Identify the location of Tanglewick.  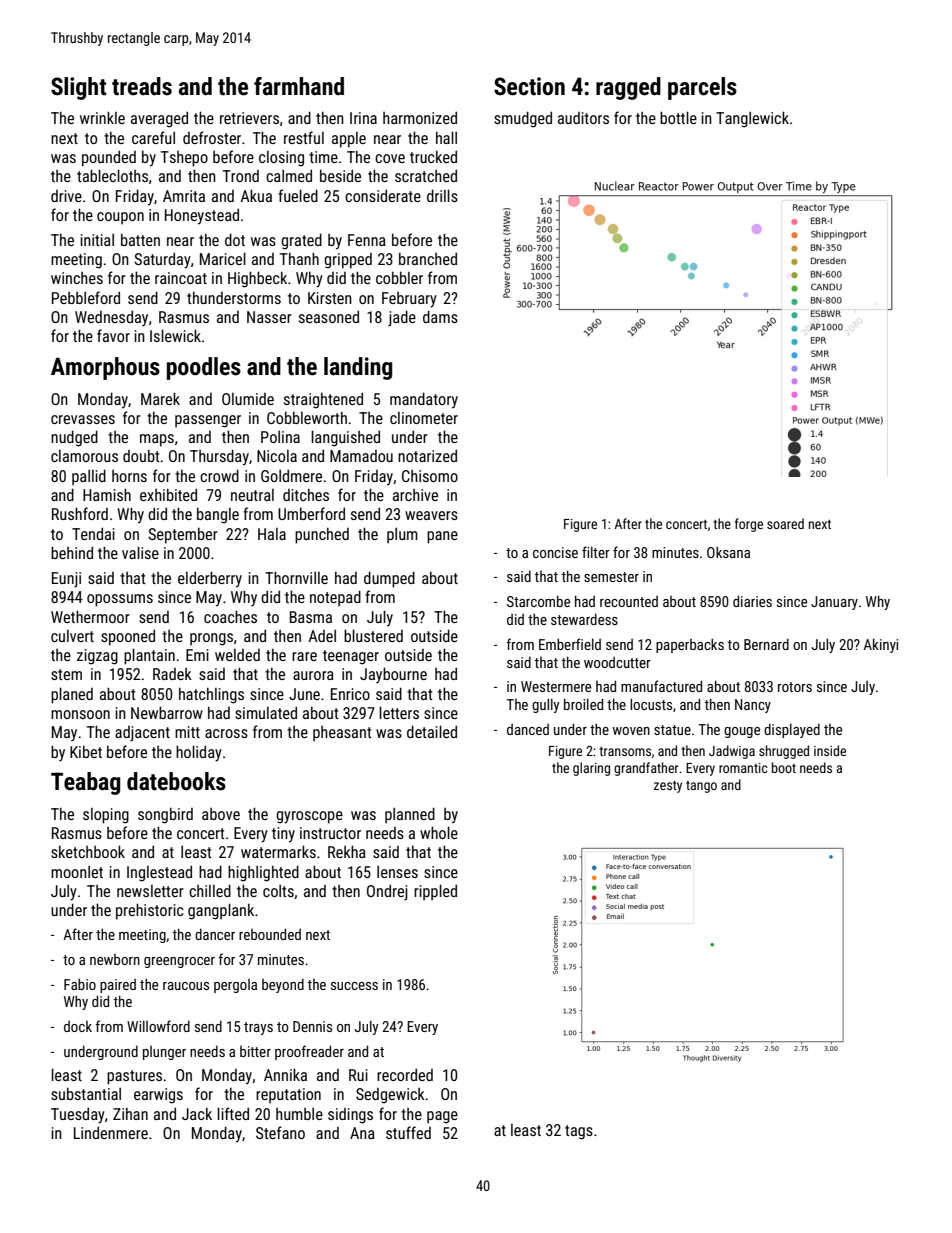
(752, 119).
